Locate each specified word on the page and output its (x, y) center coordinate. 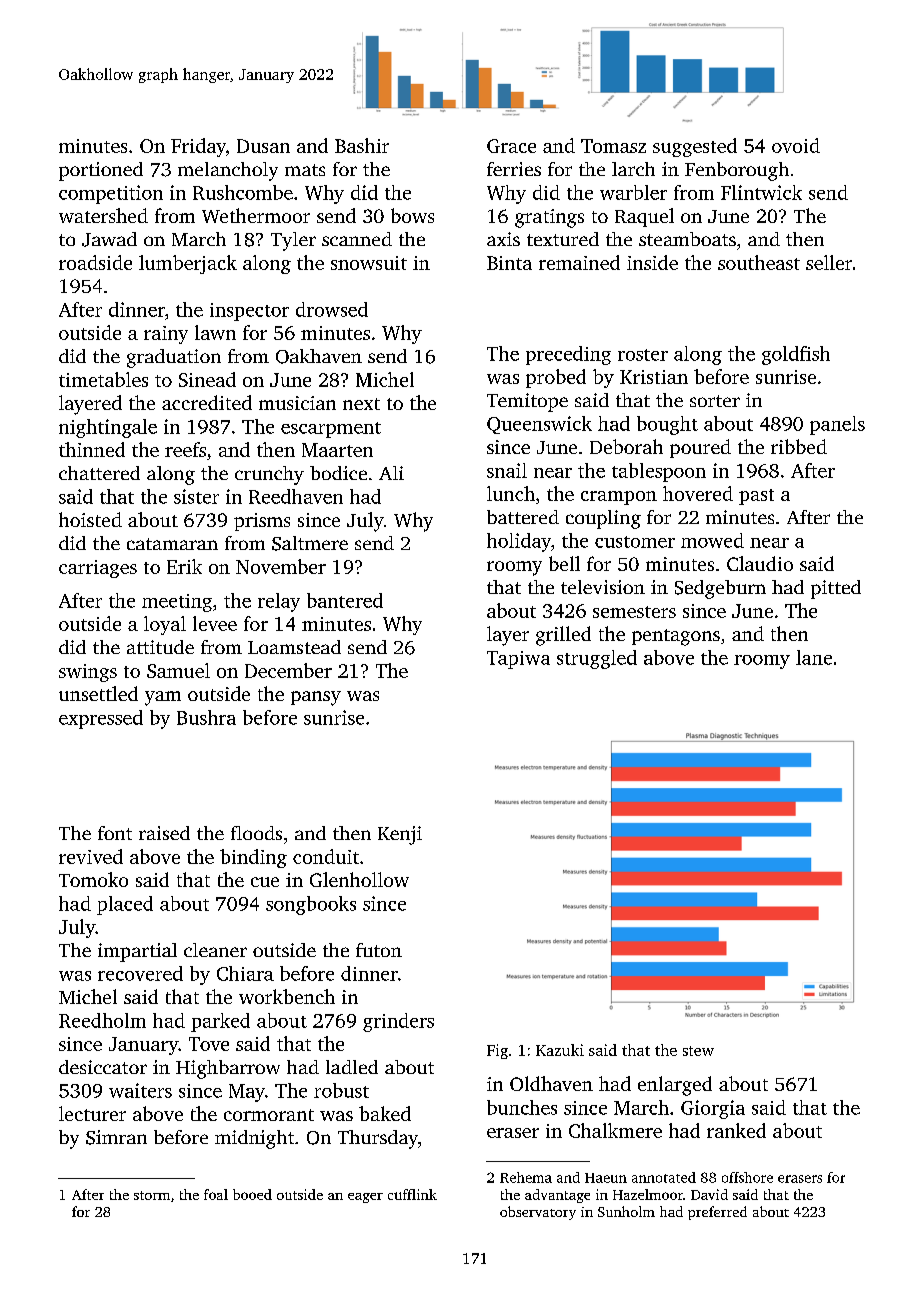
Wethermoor (256, 215)
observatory (538, 1213)
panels (837, 425)
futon (379, 950)
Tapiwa (518, 660)
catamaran (172, 544)
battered (523, 517)
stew (698, 1051)
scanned (357, 239)
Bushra (206, 717)
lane (814, 657)
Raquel (644, 217)
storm (152, 1195)
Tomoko (93, 879)
